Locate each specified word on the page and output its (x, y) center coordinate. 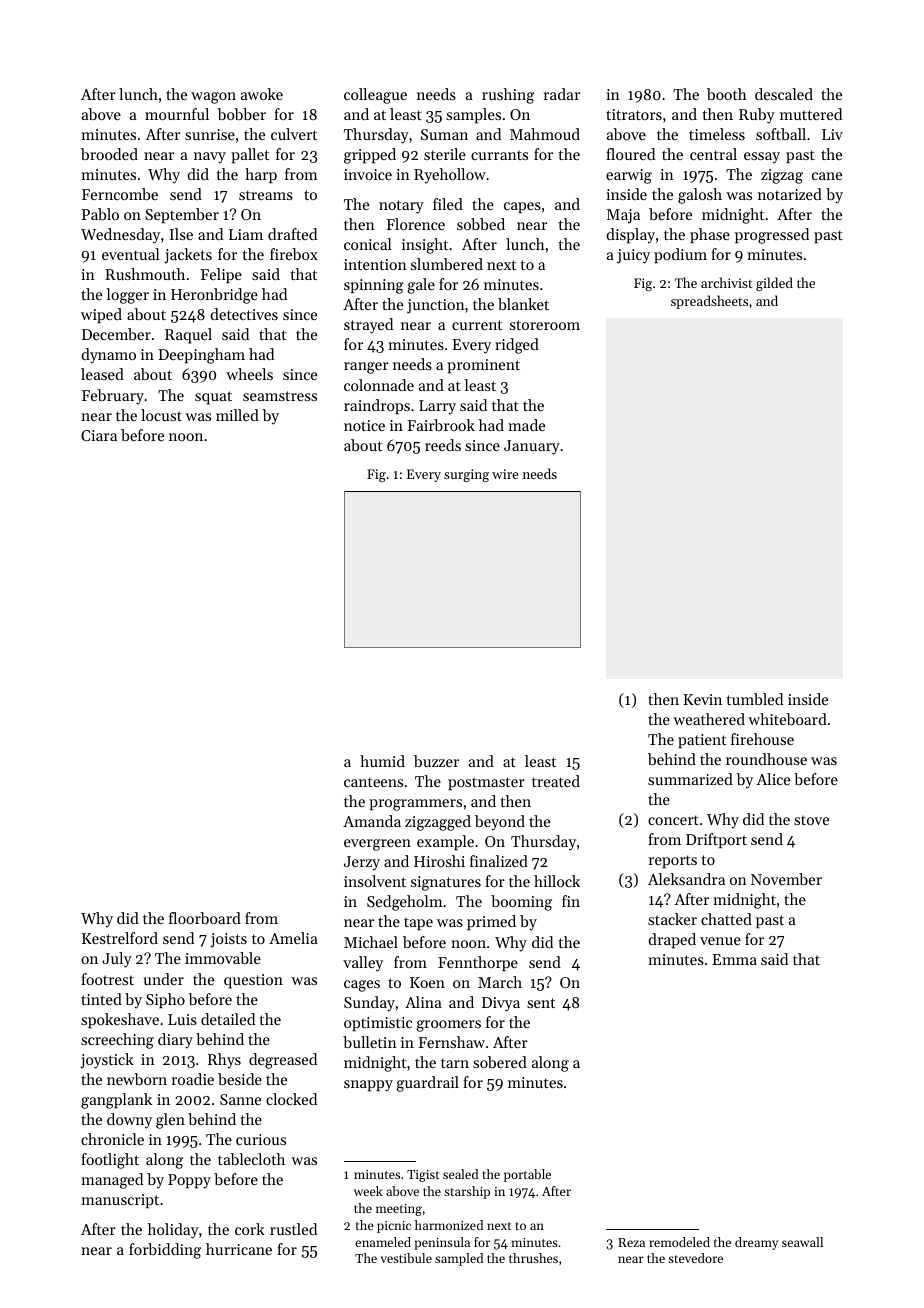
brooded (109, 154)
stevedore (695, 1258)
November (786, 879)
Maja (623, 216)
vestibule (406, 1258)
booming (521, 903)
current (477, 325)
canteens (373, 782)
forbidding (165, 1251)
